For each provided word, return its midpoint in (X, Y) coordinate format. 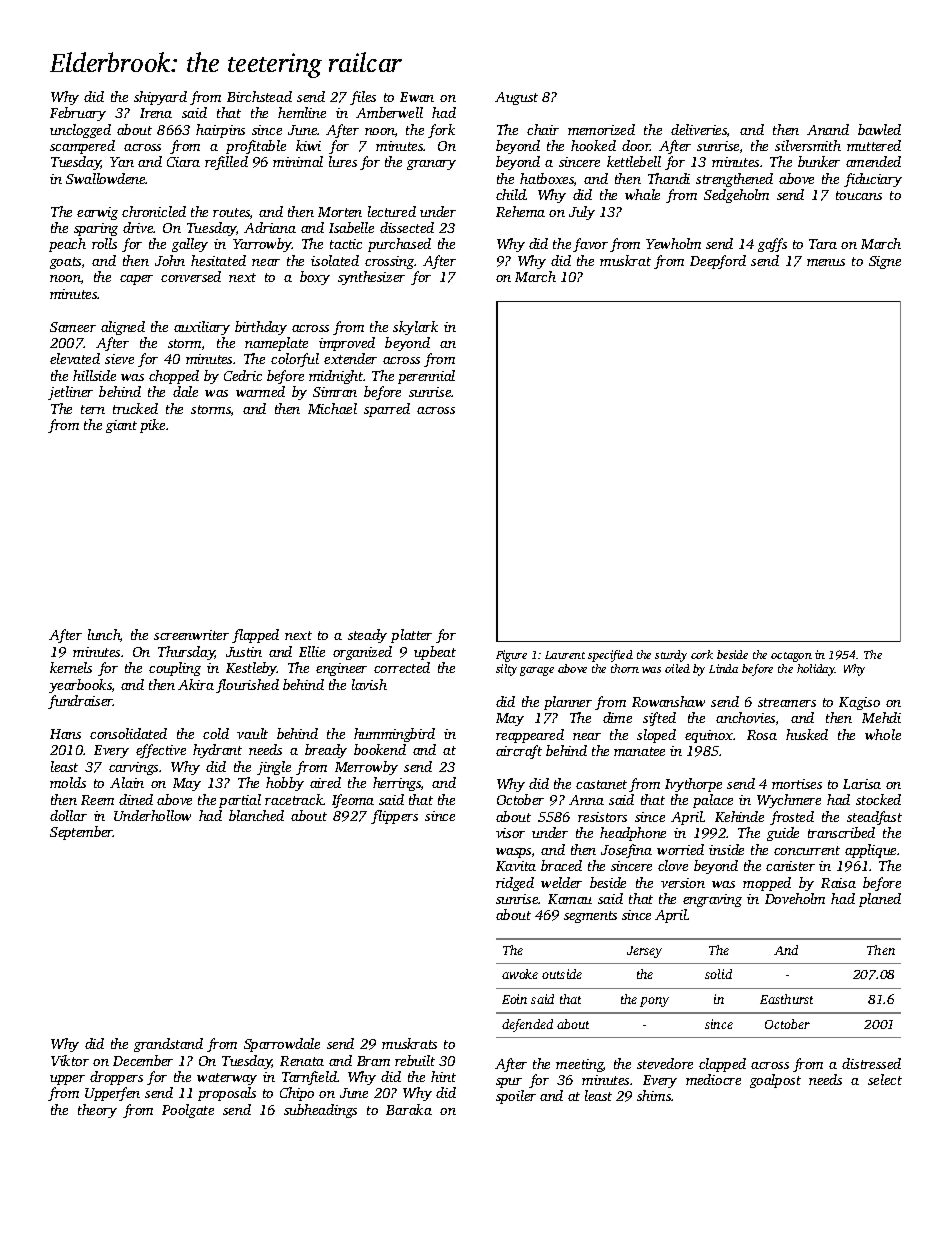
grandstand (168, 1045)
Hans (65, 734)
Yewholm (673, 243)
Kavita (516, 866)
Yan (122, 162)
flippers (394, 817)
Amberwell (389, 112)
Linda (723, 668)
